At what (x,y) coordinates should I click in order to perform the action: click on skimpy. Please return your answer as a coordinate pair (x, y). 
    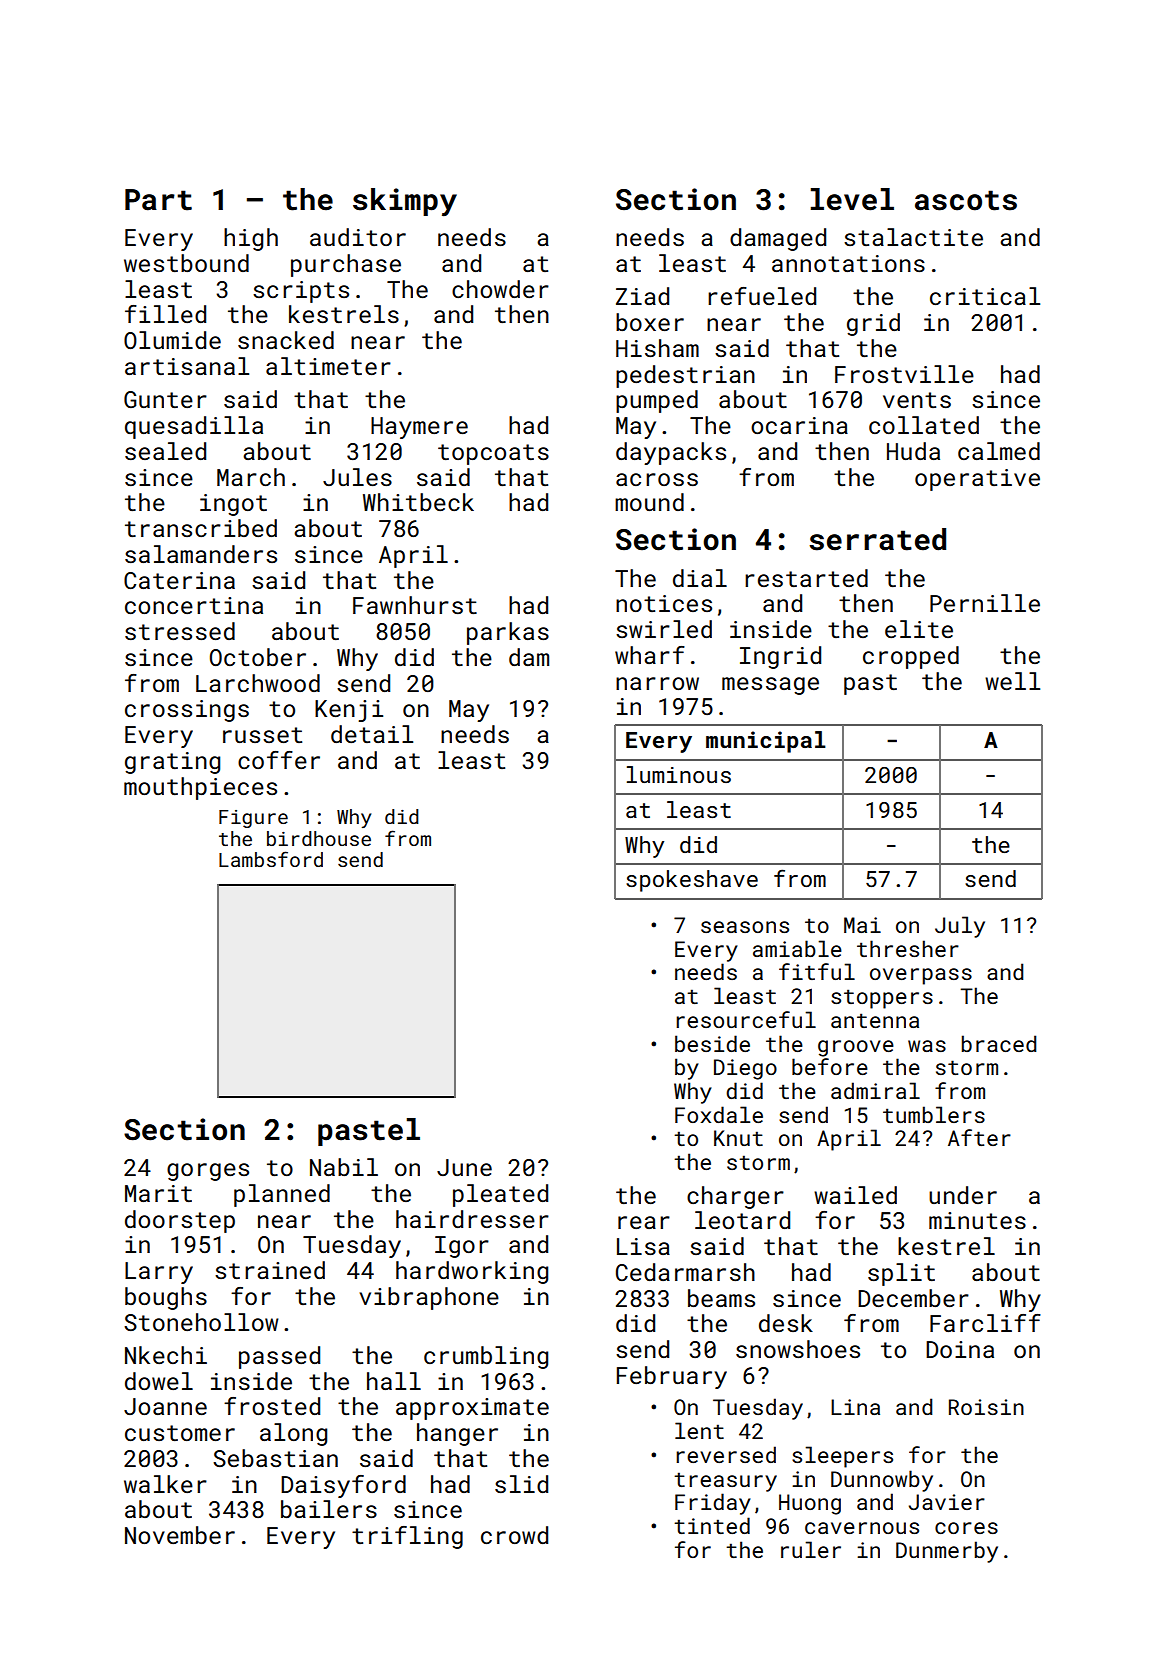
    Looking at the image, I should click on (405, 202).
